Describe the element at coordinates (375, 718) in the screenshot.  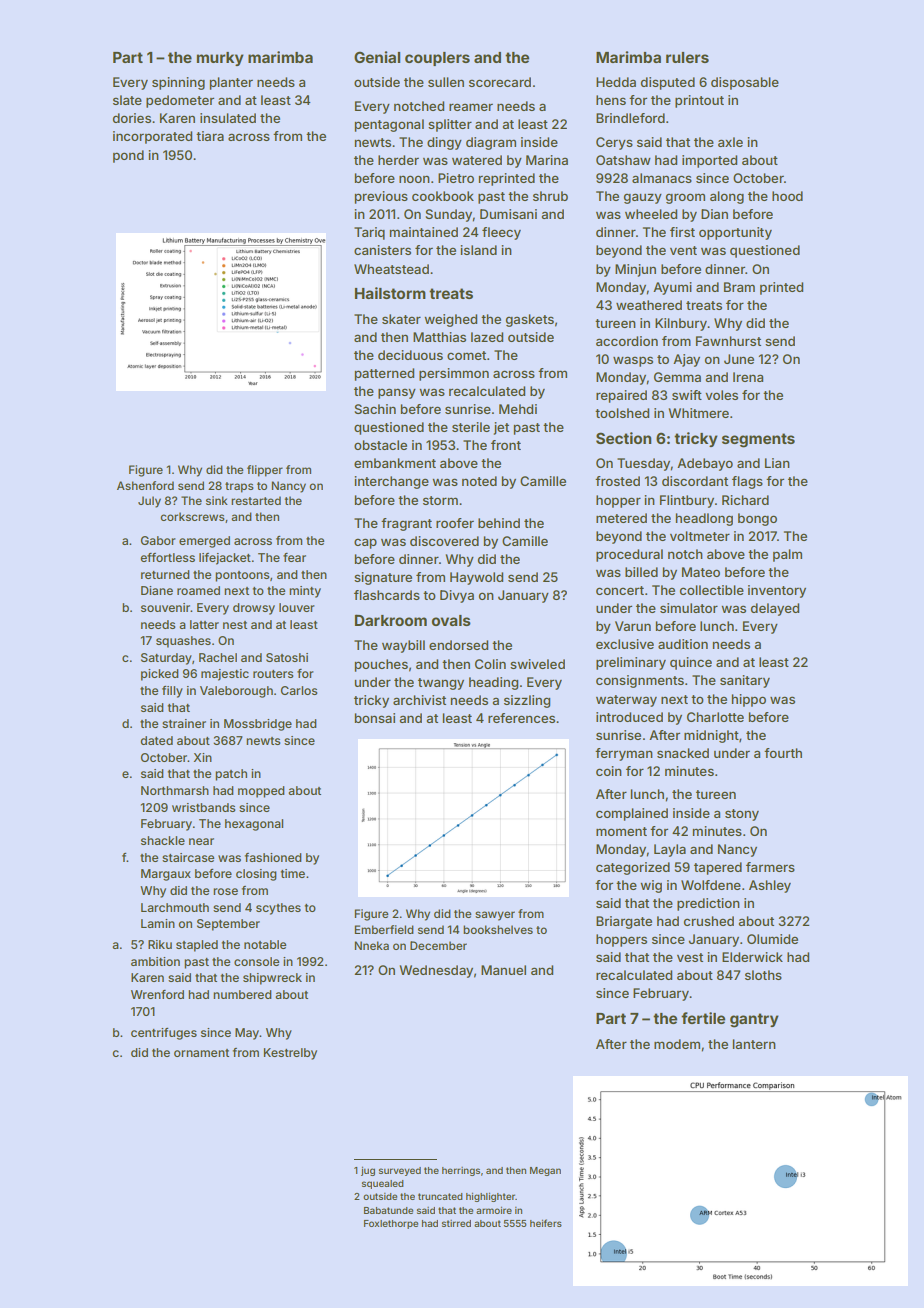
I see `bonsai` at that location.
